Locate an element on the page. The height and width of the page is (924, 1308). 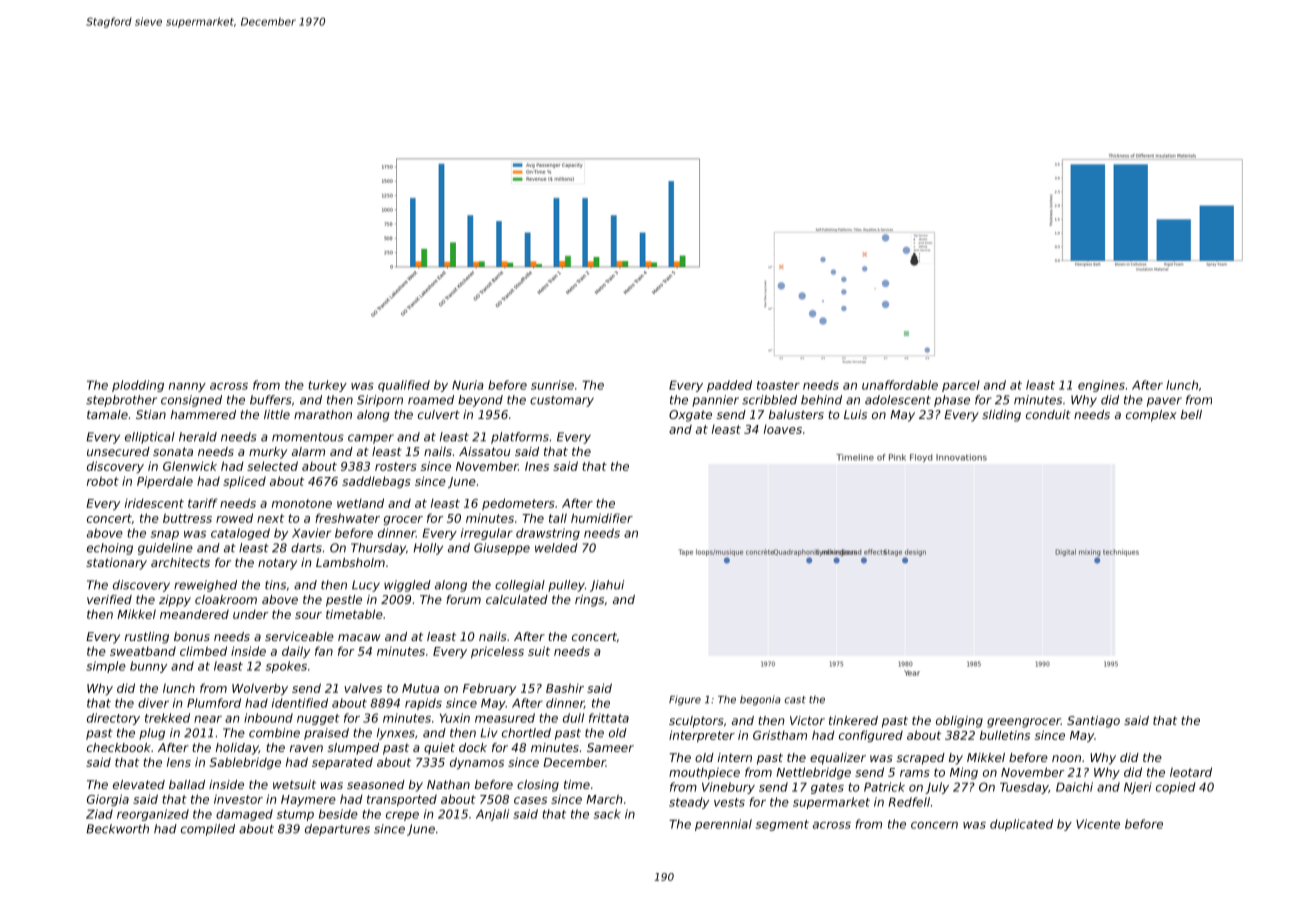
Jiahui is located at coordinates (607, 586).
